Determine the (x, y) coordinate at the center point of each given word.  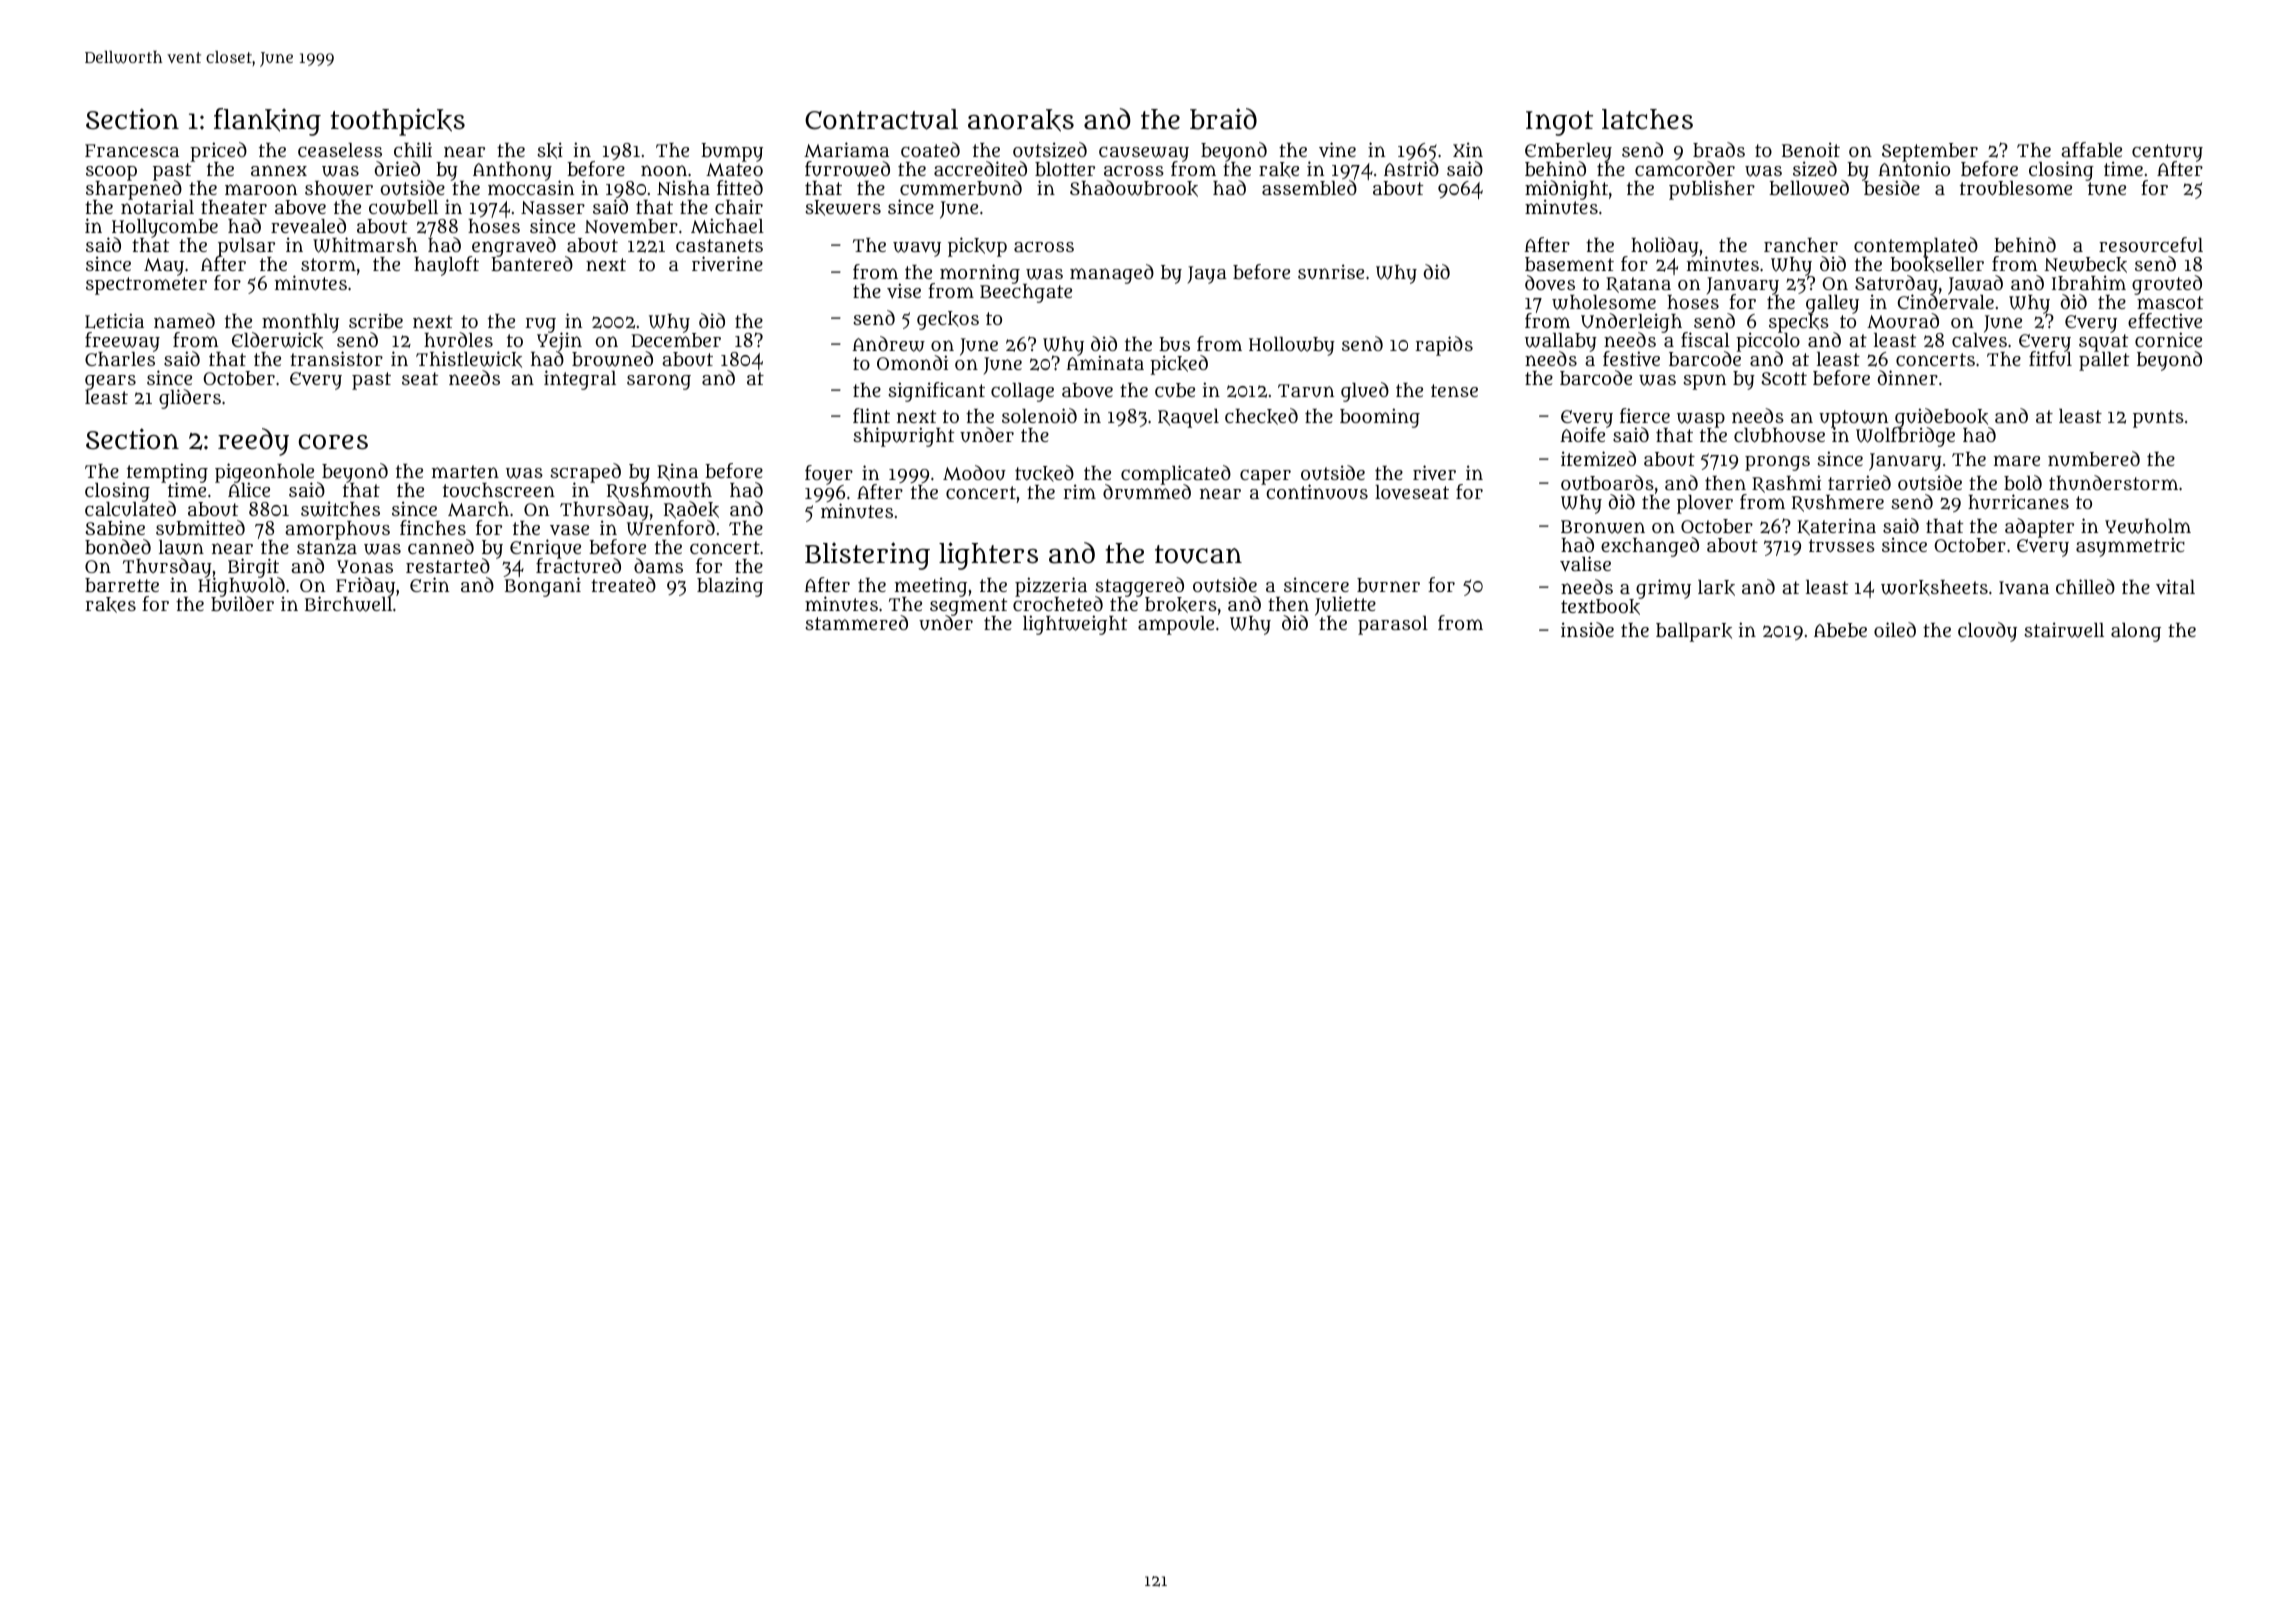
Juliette (1345, 606)
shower (339, 188)
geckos (948, 320)
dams (658, 565)
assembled (1309, 188)
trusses (1842, 545)
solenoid (1039, 415)
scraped (586, 473)
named (184, 320)
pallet (2104, 362)
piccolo (1768, 342)
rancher (1801, 245)
